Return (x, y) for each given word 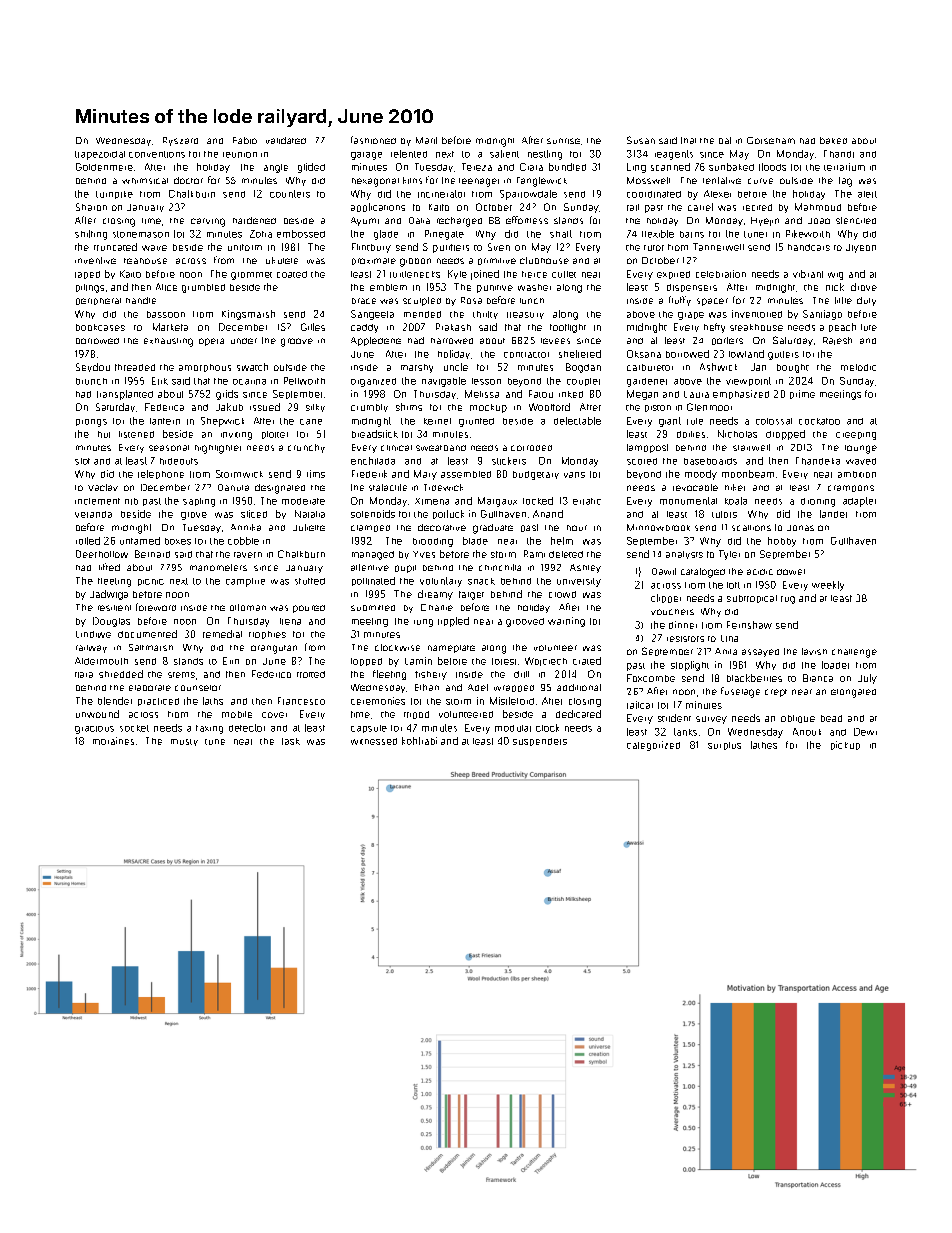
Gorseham (771, 140)
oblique (798, 719)
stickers (509, 461)
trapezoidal (100, 155)
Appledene (376, 341)
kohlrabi (419, 741)
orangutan (274, 649)
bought (793, 368)
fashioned (373, 140)
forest (504, 661)
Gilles (313, 327)
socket (134, 728)
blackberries (754, 678)
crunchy (306, 448)
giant (670, 422)
